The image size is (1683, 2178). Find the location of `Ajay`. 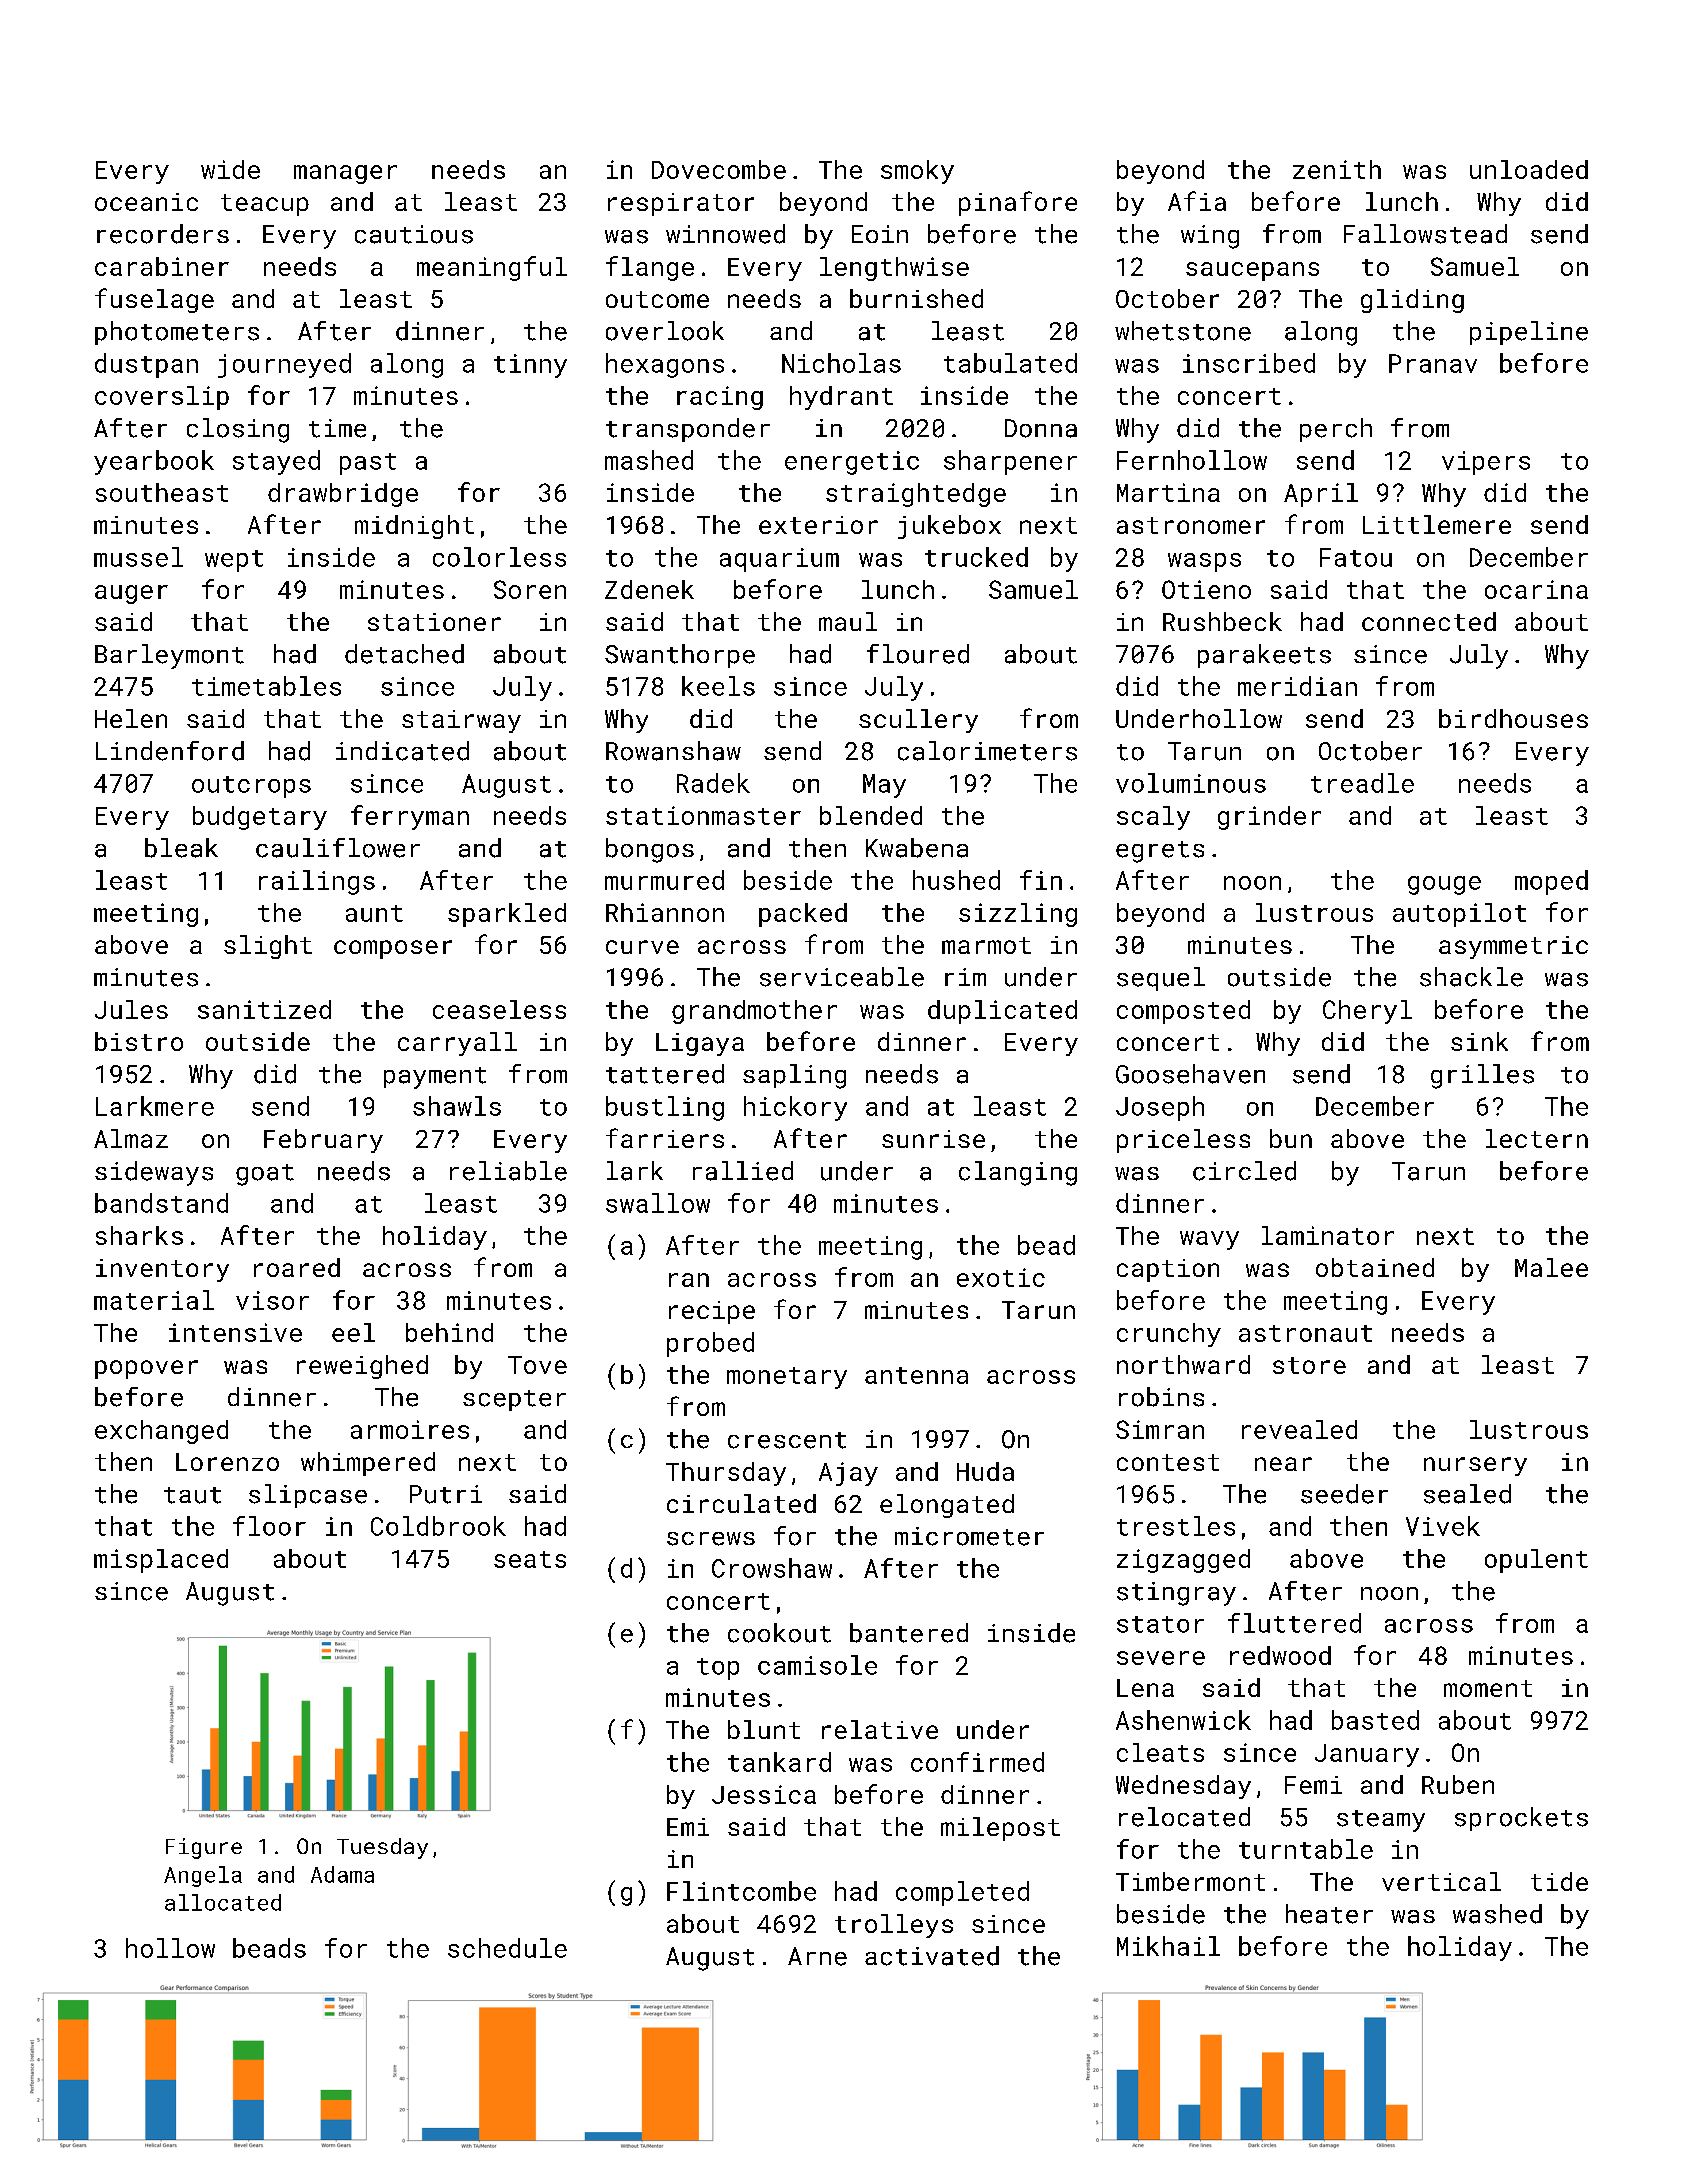

Ajay is located at coordinates (848, 1474).
